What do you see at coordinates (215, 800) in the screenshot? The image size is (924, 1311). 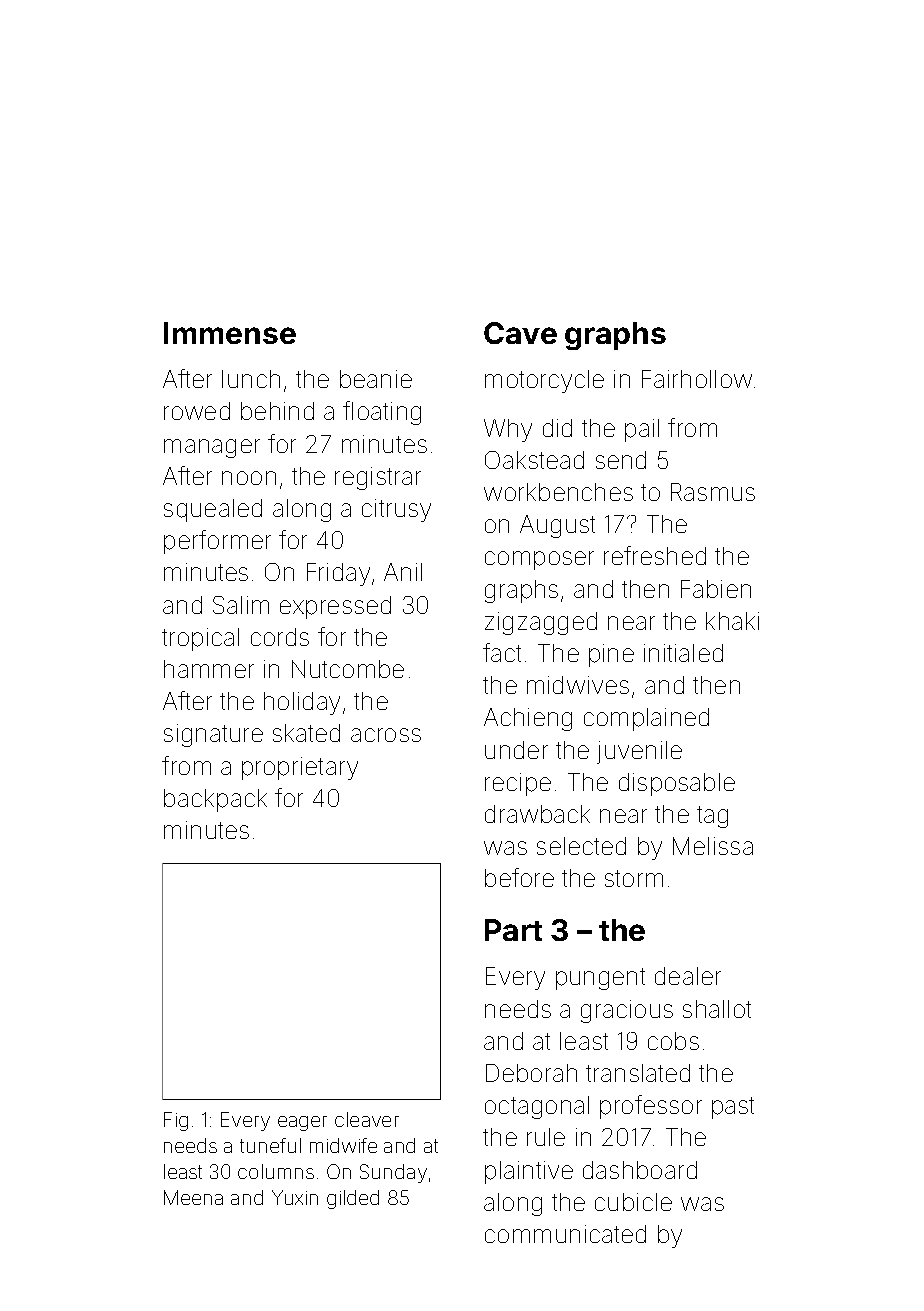 I see `backpack` at bounding box center [215, 800].
